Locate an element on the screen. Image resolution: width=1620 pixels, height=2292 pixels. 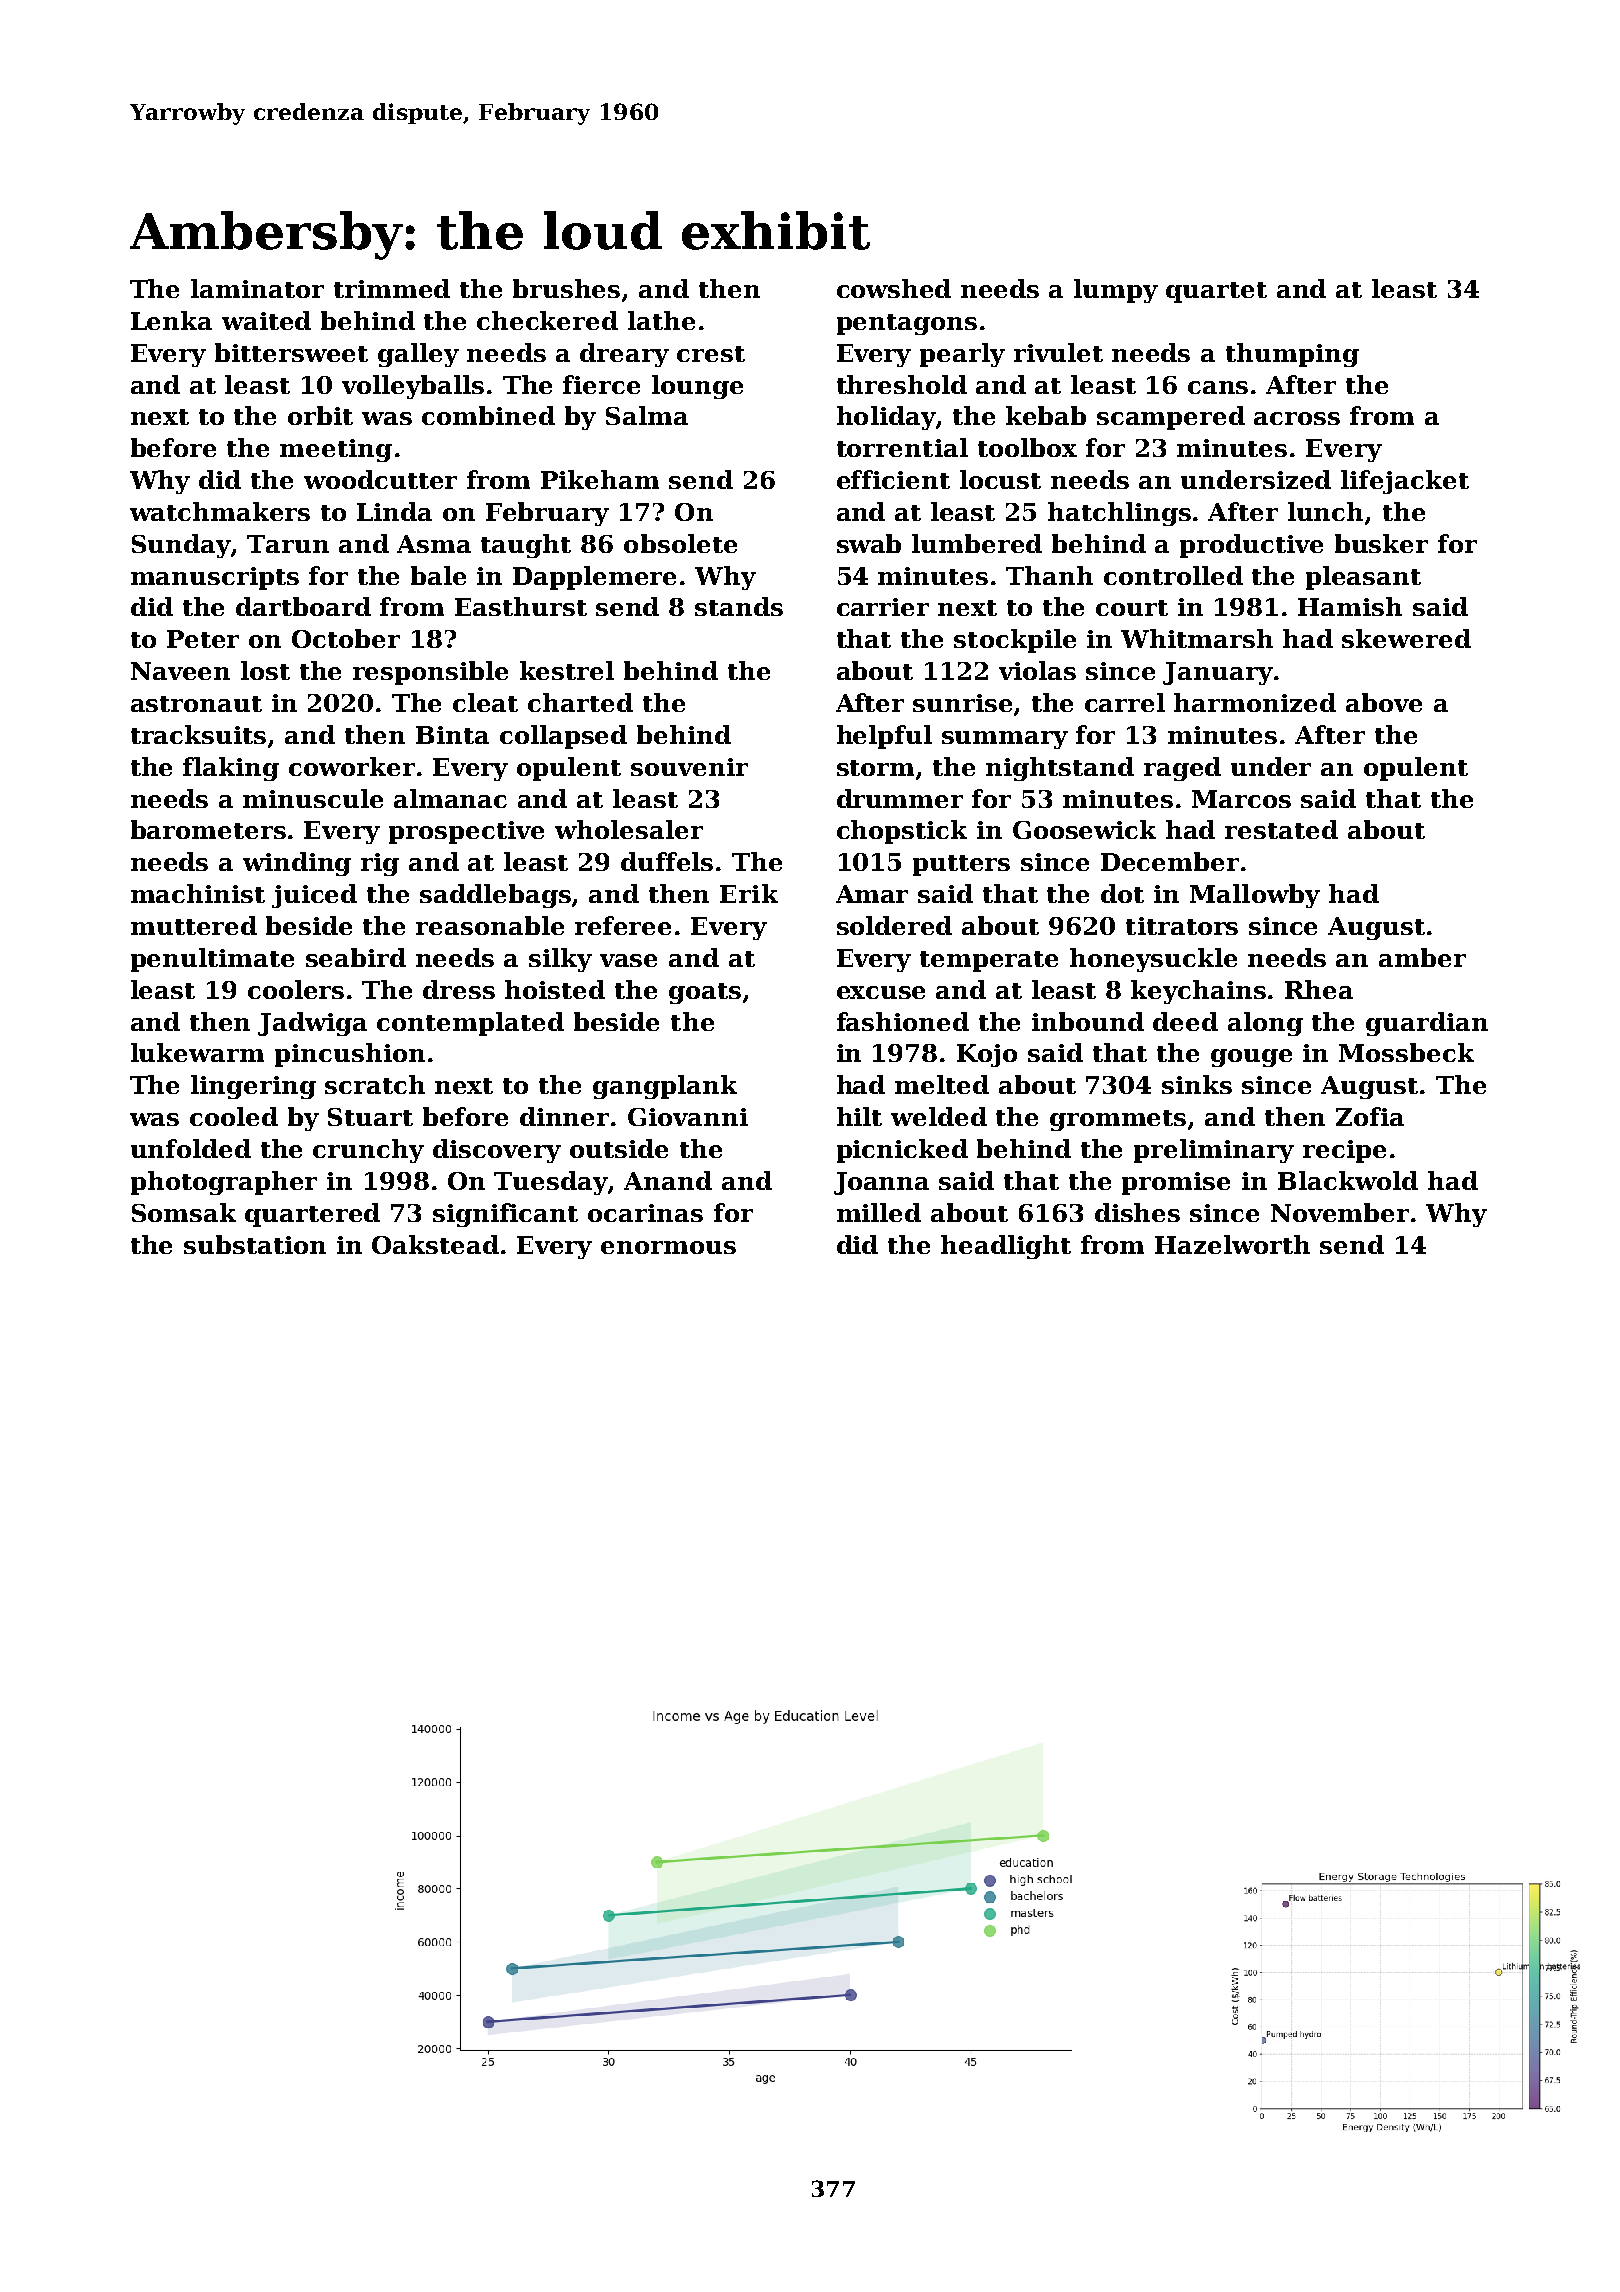
Hazelworth is located at coordinates (1232, 1244).
